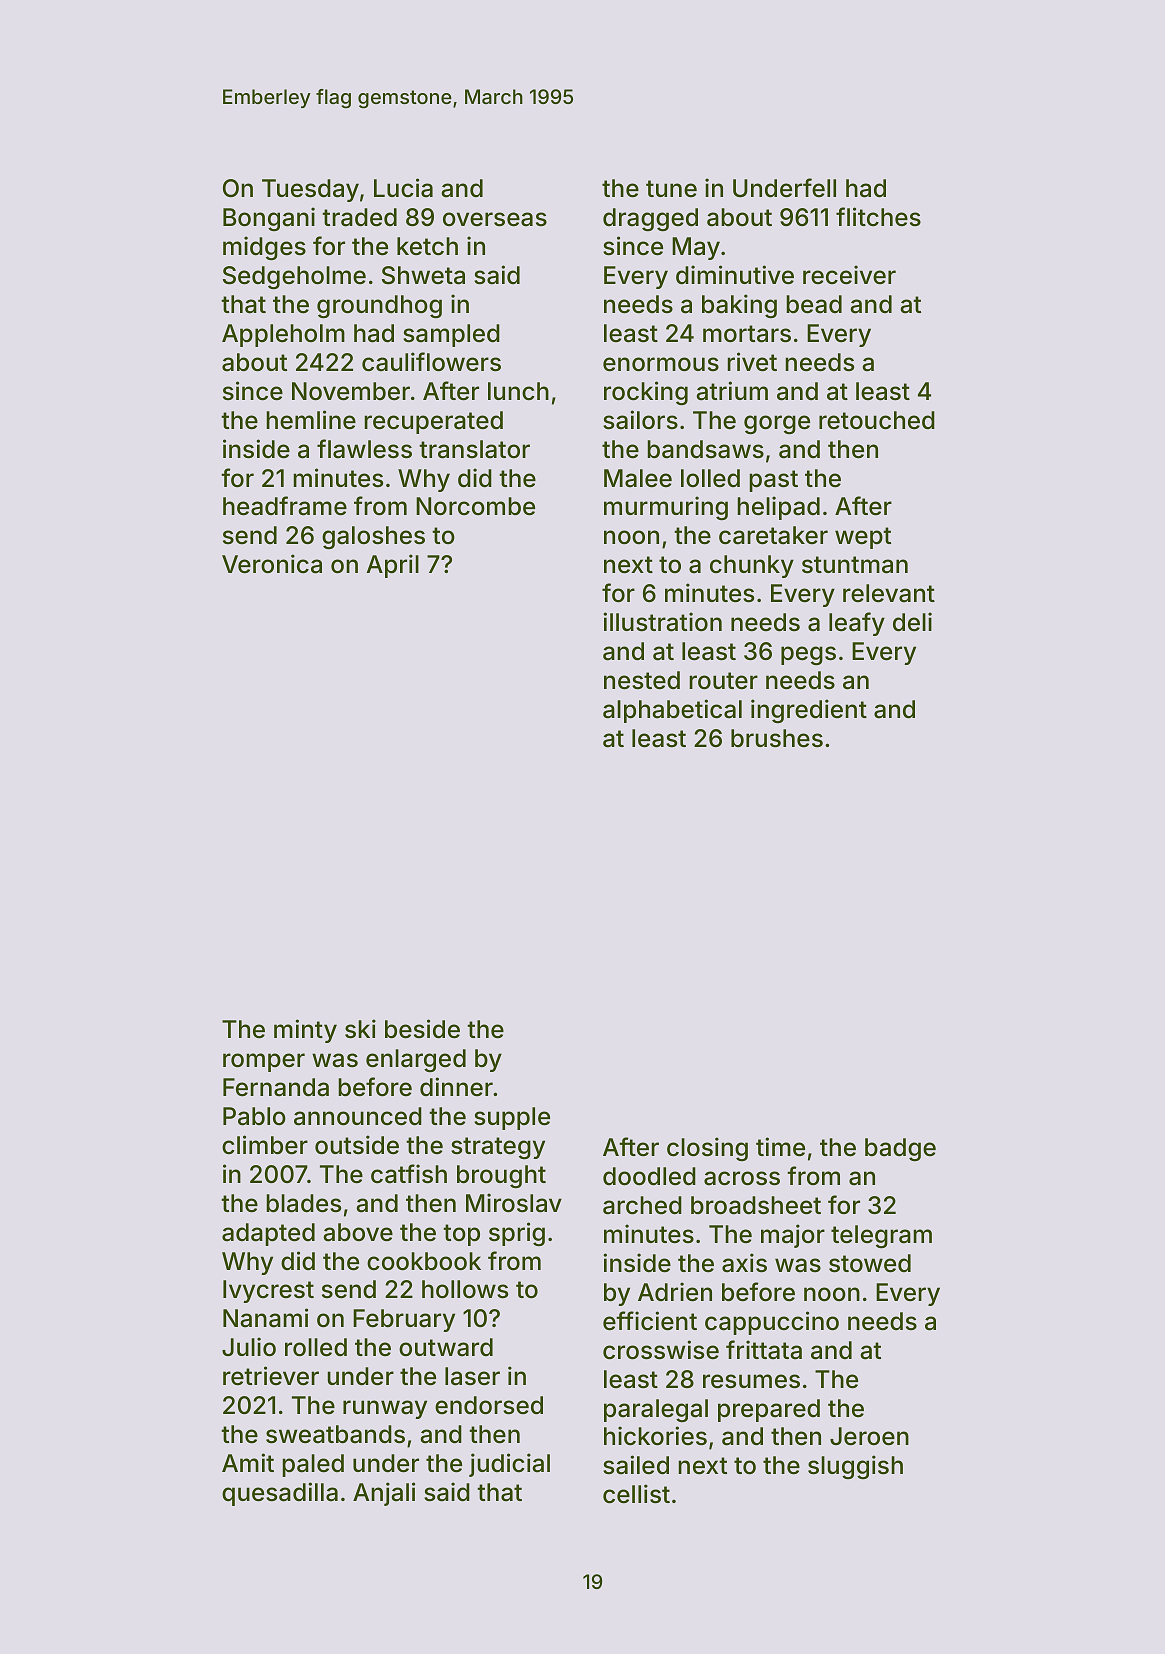  I want to click on alphabetical, so click(672, 711).
